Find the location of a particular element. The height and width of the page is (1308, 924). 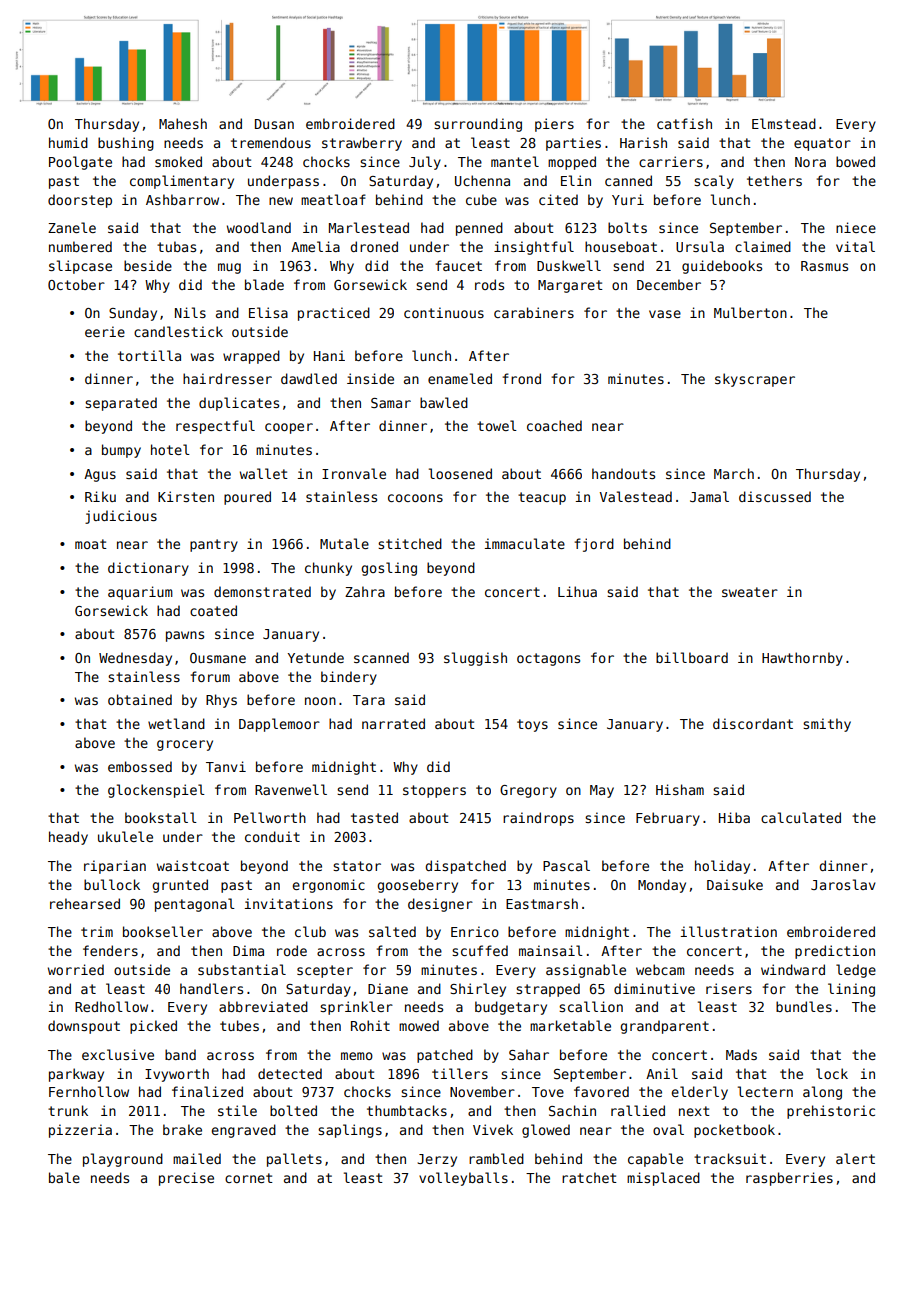

salted is located at coordinates (392, 931).
